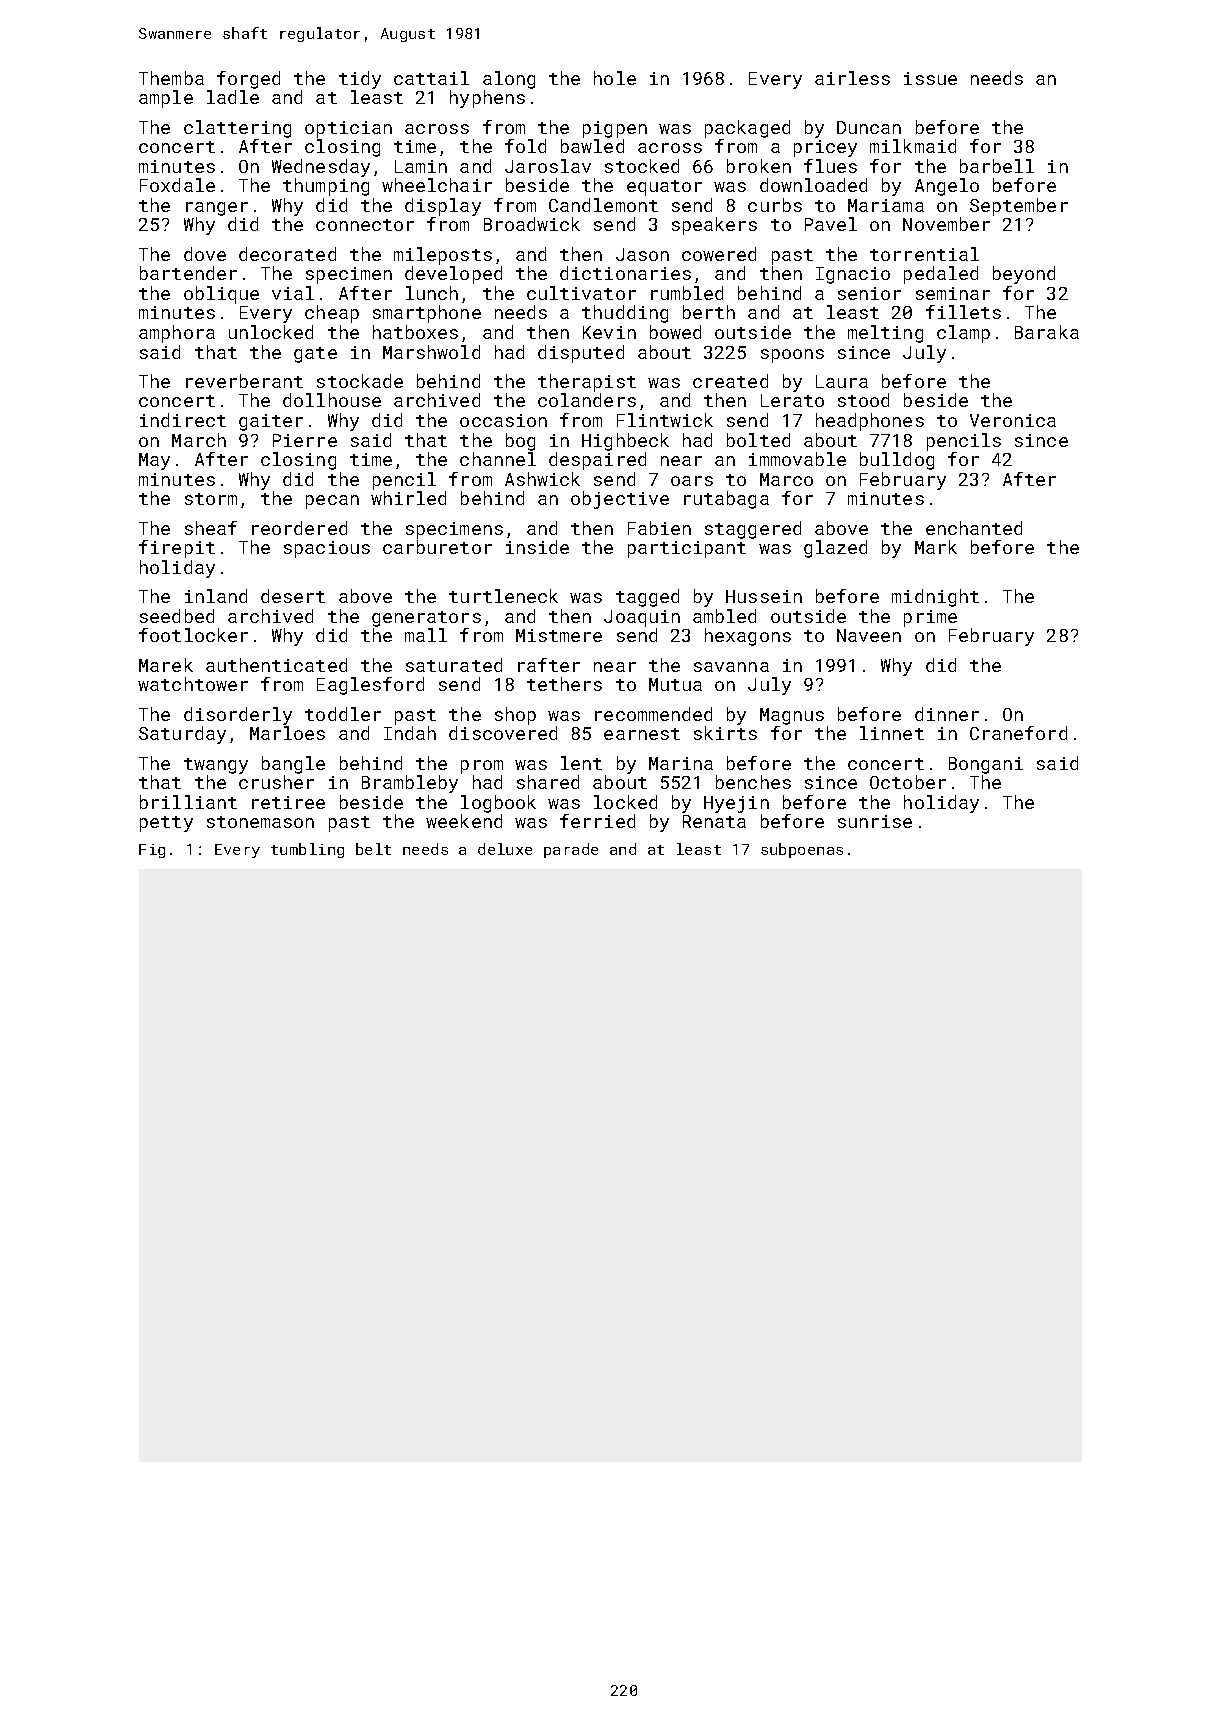 This page has width=1221, height=1727. What do you see at coordinates (615, 78) in the page?
I see `hole` at bounding box center [615, 78].
